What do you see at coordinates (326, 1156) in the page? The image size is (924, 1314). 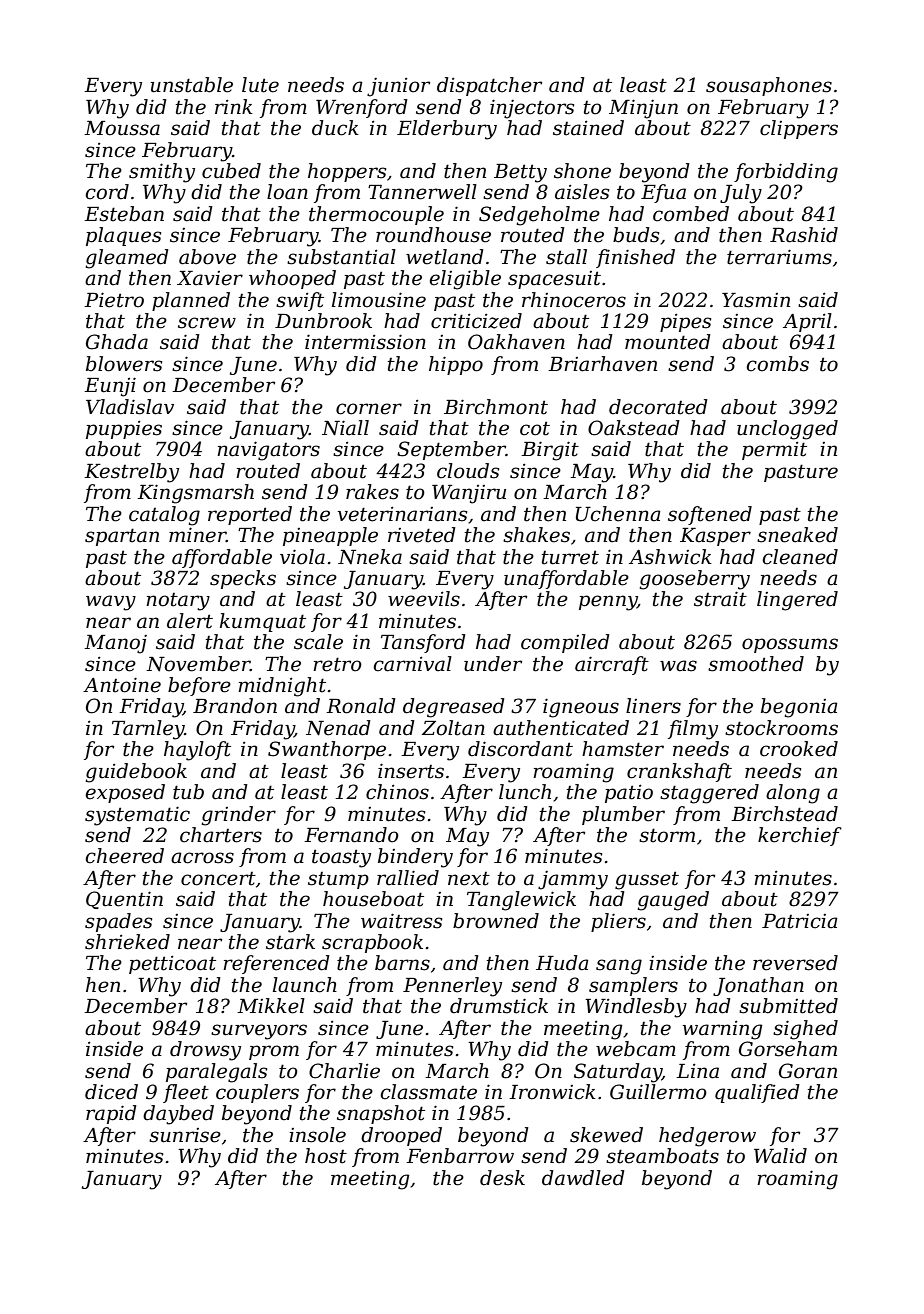 I see `host` at bounding box center [326, 1156].
